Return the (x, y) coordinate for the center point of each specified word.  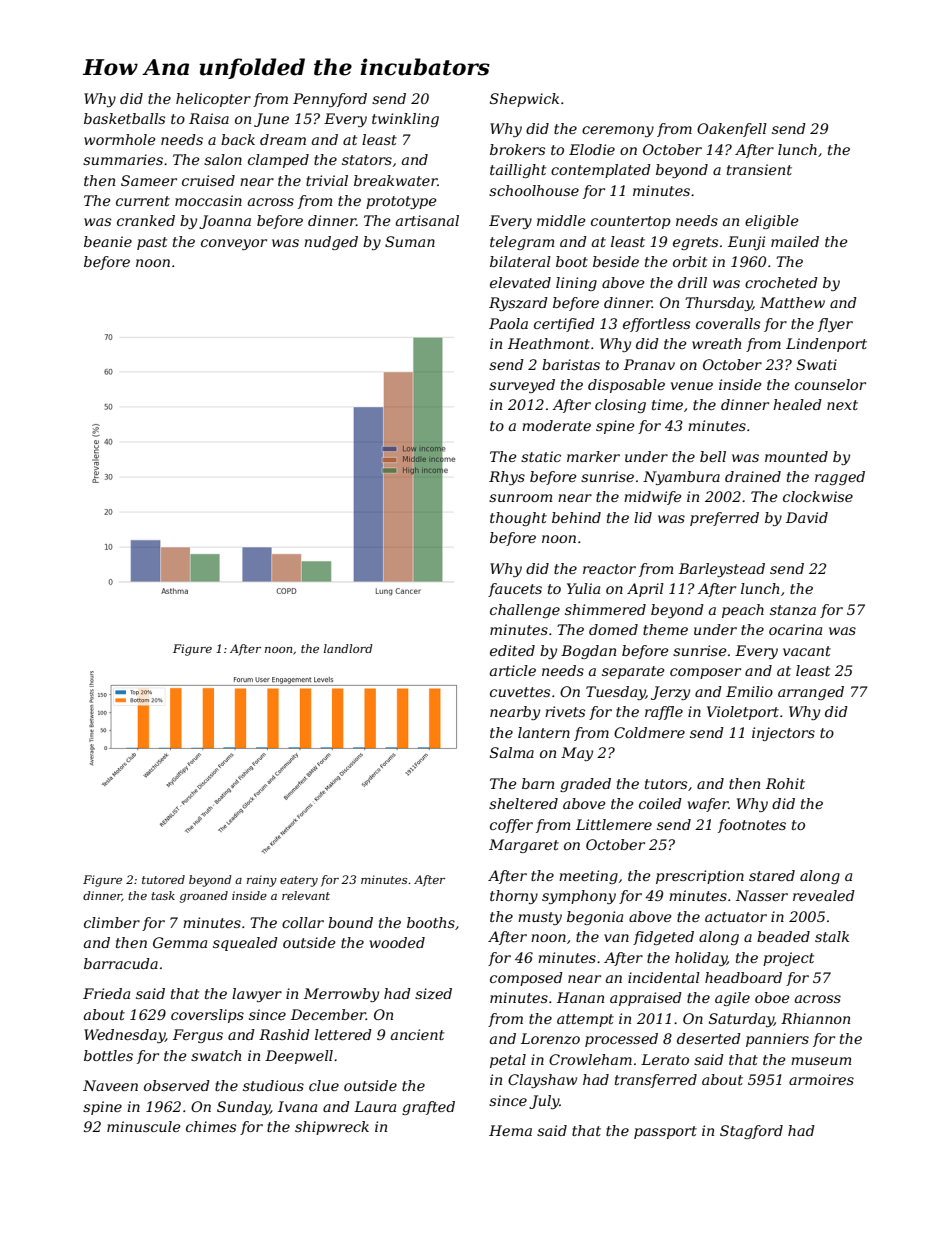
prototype (401, 202)
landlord (348, 648)
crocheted (781, 282)
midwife (653, 498)
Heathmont (549, 343)
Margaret (524, 846)
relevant (306, 895)
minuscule (144, 1126)
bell (713, 456)
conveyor (234, 244)
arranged (811, 693)
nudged (331, 243)
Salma (512, 752)
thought (518, 519)
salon (223, 159)
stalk (832, 936)
